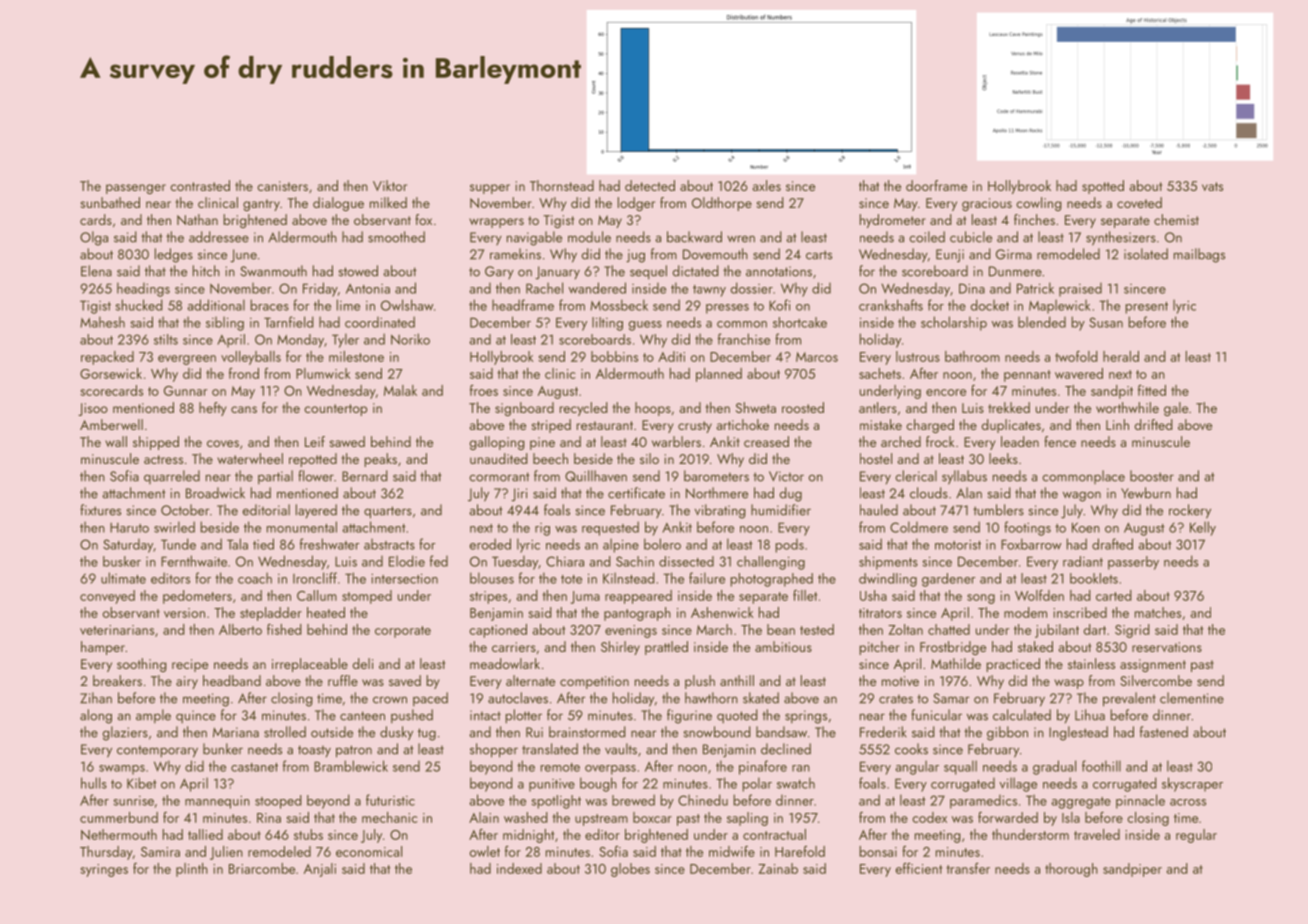 The height and width of the document is (924, 1308). What do you see at coordinates (490, 544) in the document?
I see `eroded` at bounding box center [490, 544].
